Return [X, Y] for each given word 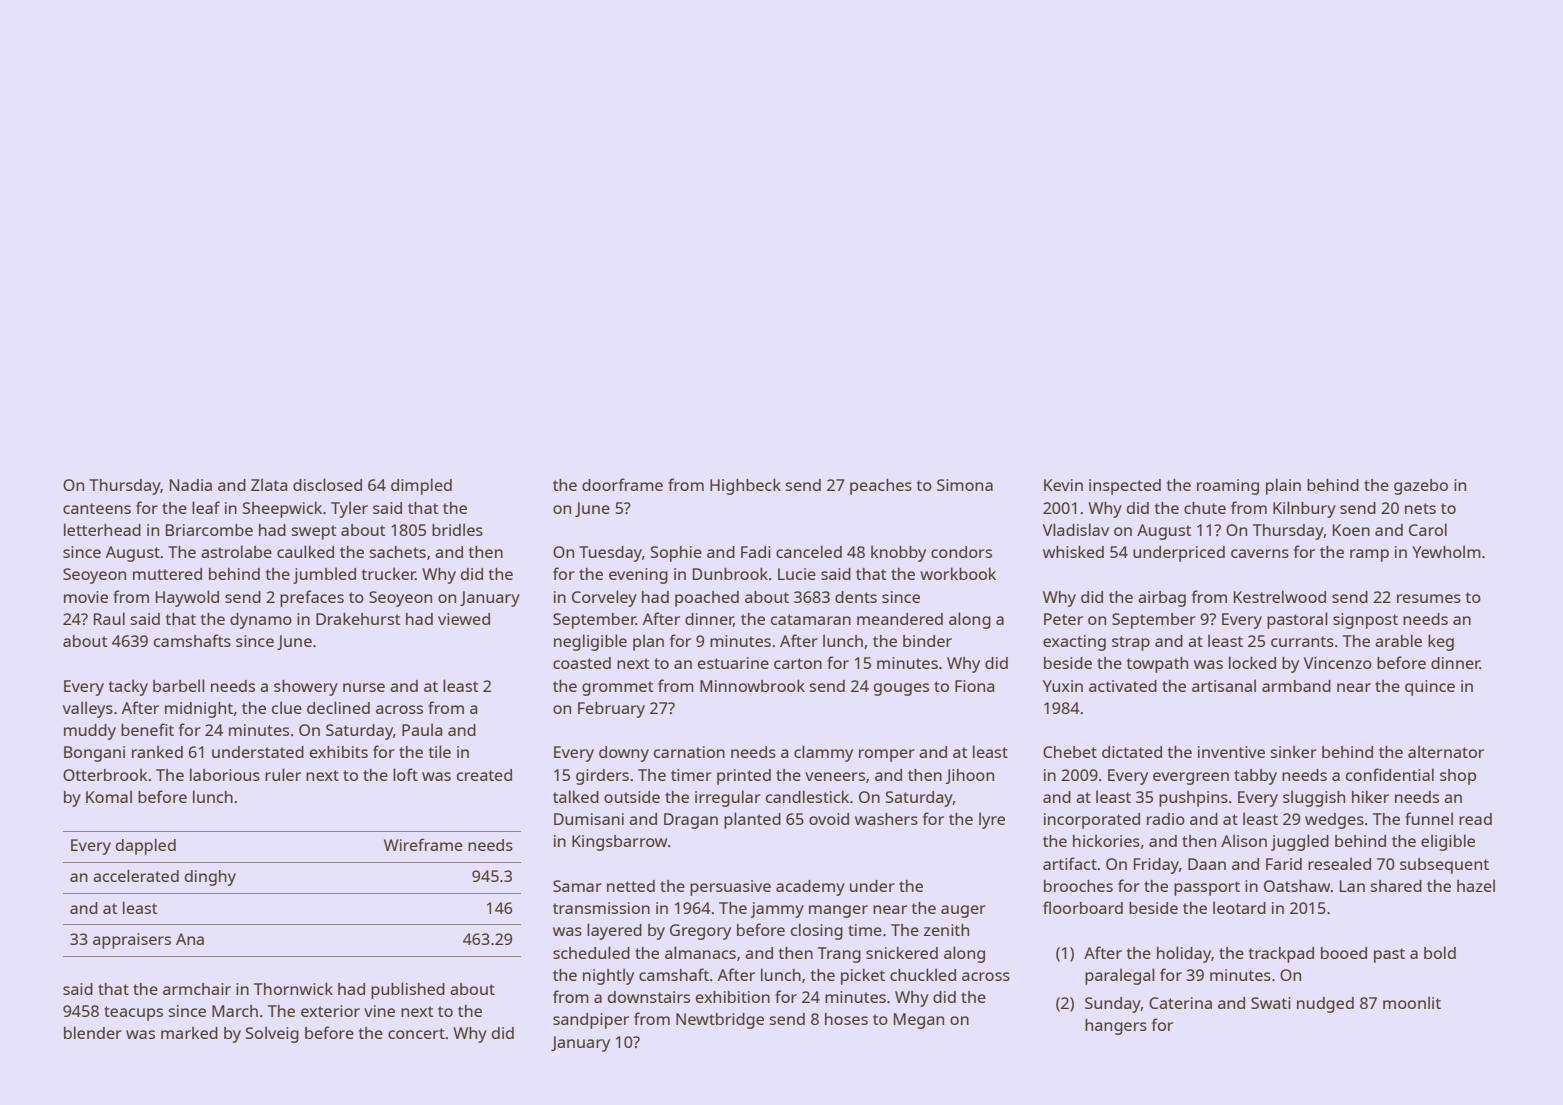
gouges [901, 689]
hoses [846, 1019]
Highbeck [745, 486]
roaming [1228, 487]
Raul [109, 618]
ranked [157, 751]
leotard [1239, 907]
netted [631, 886]
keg [1441, 642]
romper [887, 755]
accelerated [136, 876]
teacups [133, 1013]
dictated [1132, 752]
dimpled [421, 486]
